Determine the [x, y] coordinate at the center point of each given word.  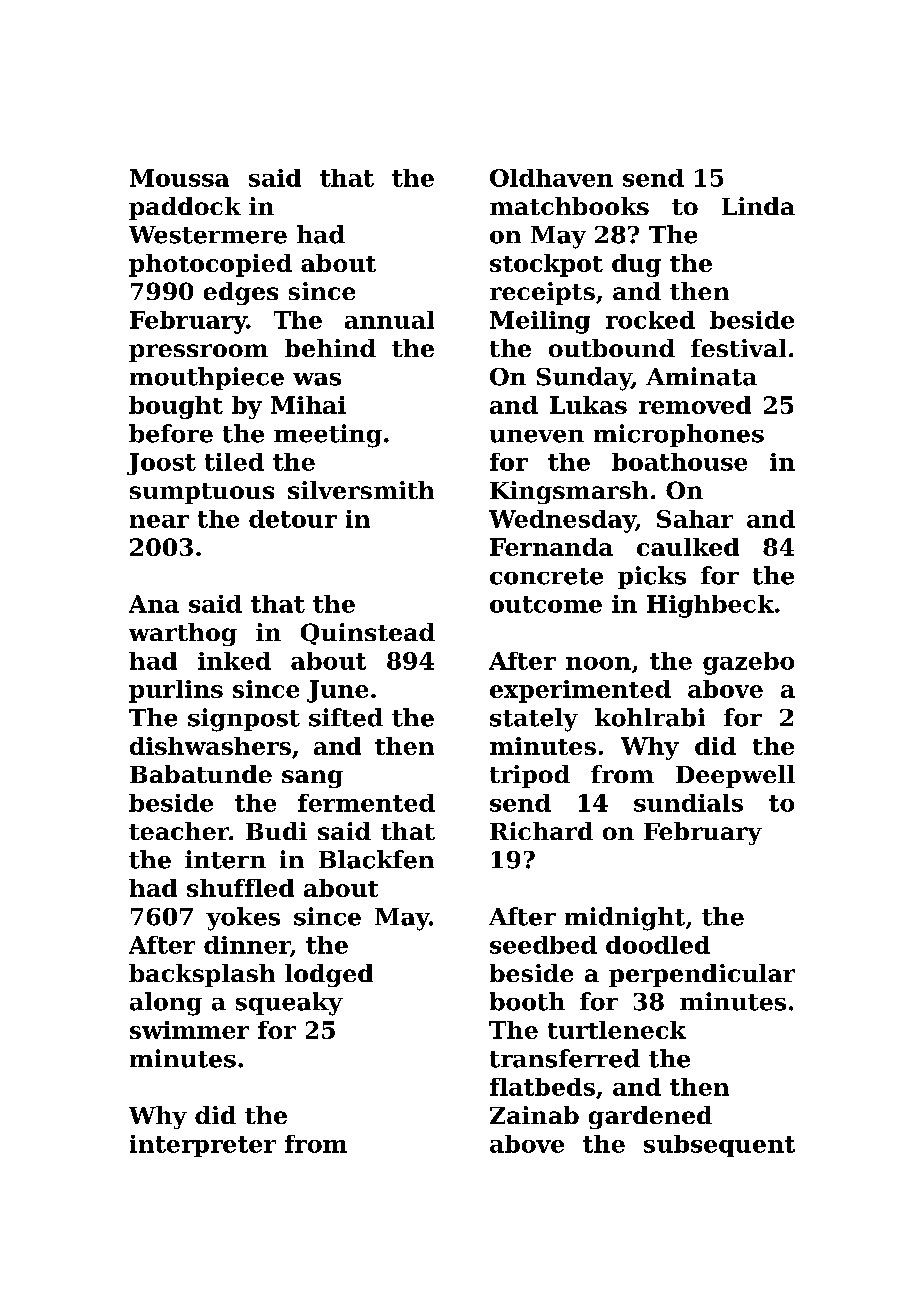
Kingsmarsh [569, 492]
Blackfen [376, 859]
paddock [185, 208]
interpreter [203, 1146]
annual [389, 320]
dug [636, 265]
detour [293, 519]
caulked [688, 547]
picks [652, 577]
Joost [161, 464]
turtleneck [617, 1030]
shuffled [240, 888]
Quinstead [368, 634]
